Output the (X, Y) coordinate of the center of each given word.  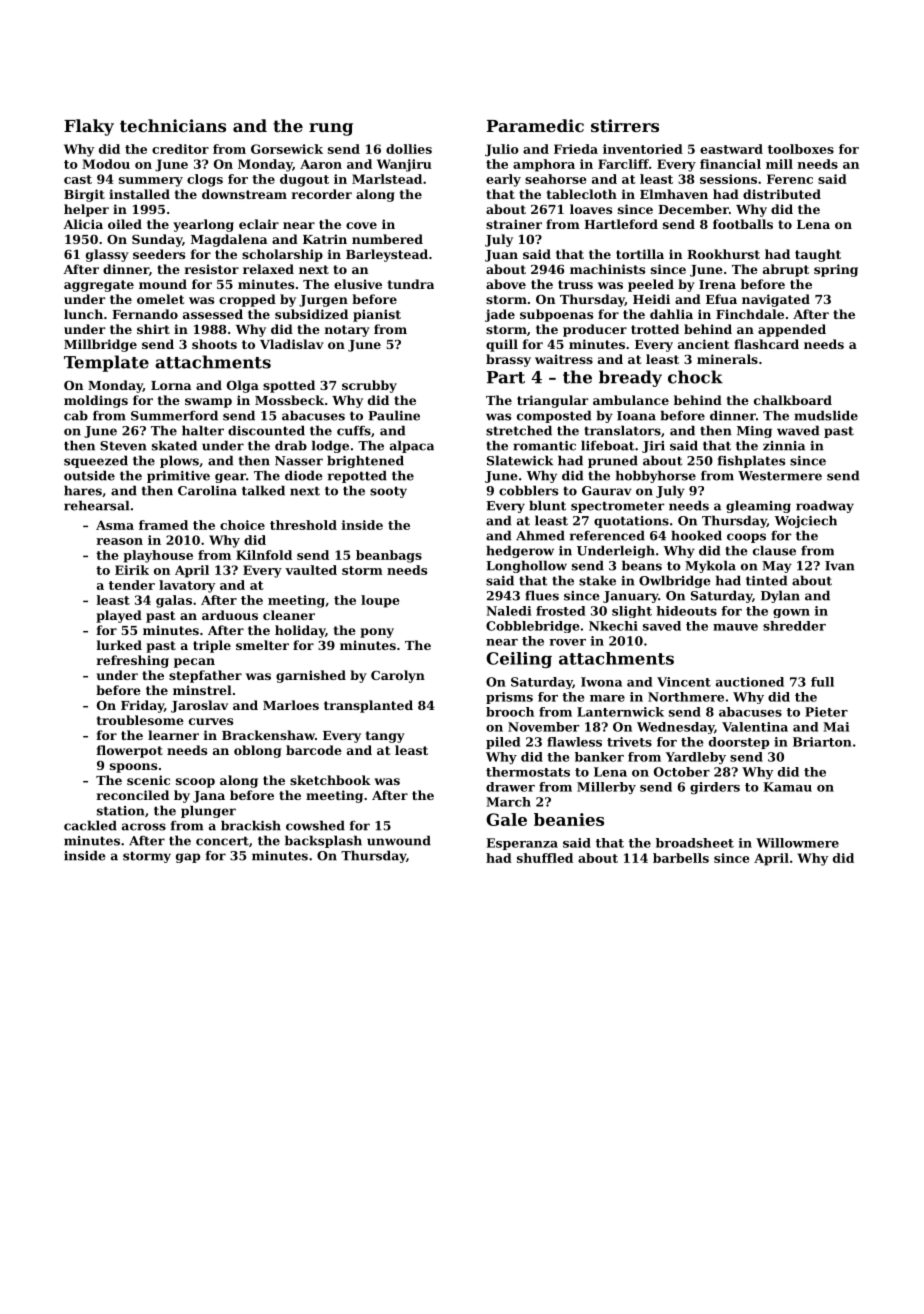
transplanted (368, 706)
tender (132, 585)
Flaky (89, 127)
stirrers (625, 125)
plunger (208, 811)
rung (331, 129)
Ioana (636, 416)
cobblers (528, 490)
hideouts (686, 611)
